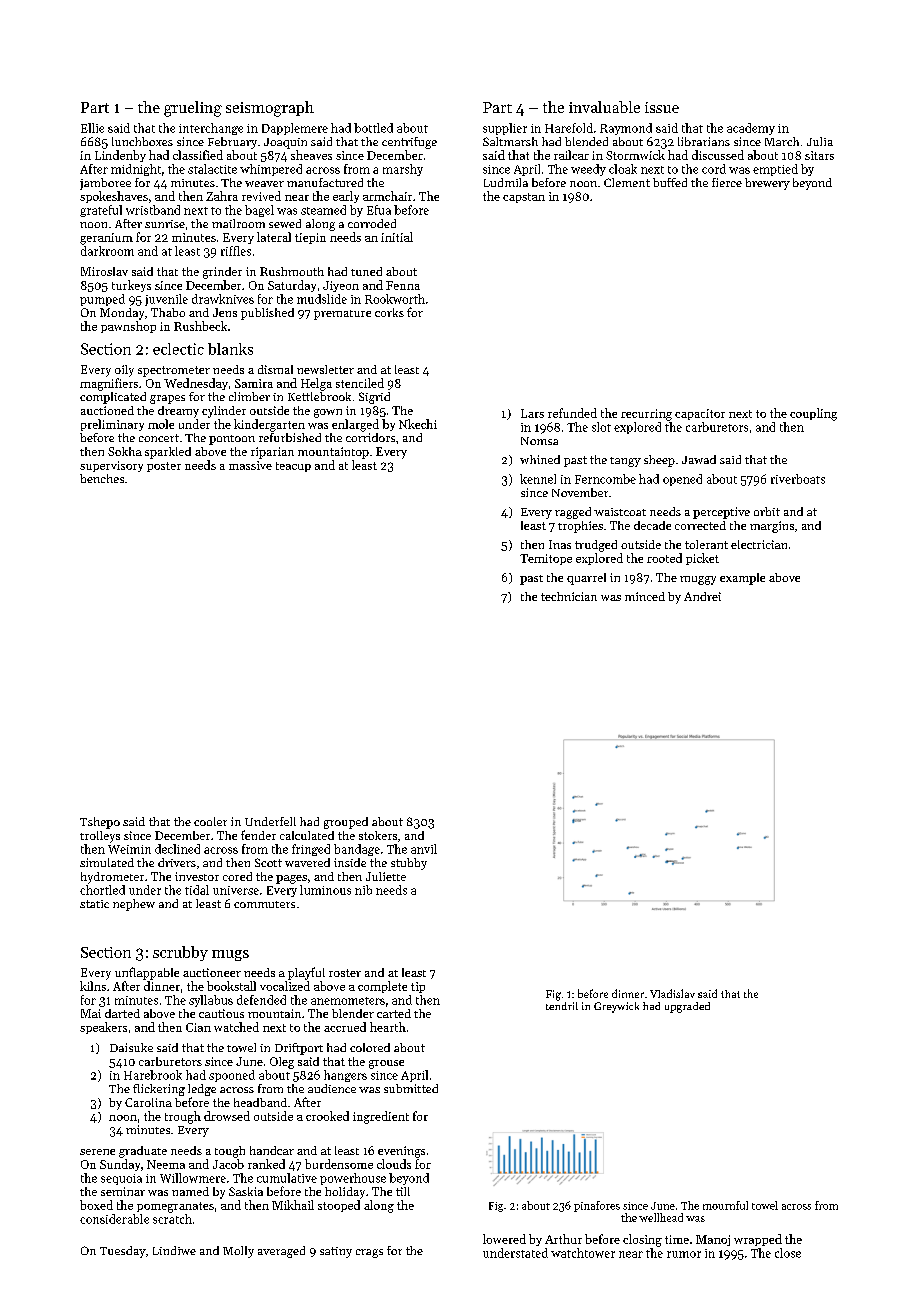 Image resolution: width=924 pixels, height=1308 pixels. Describe the element at coordinates (418, 987) in the screenshot. I see `tip` at that location.
